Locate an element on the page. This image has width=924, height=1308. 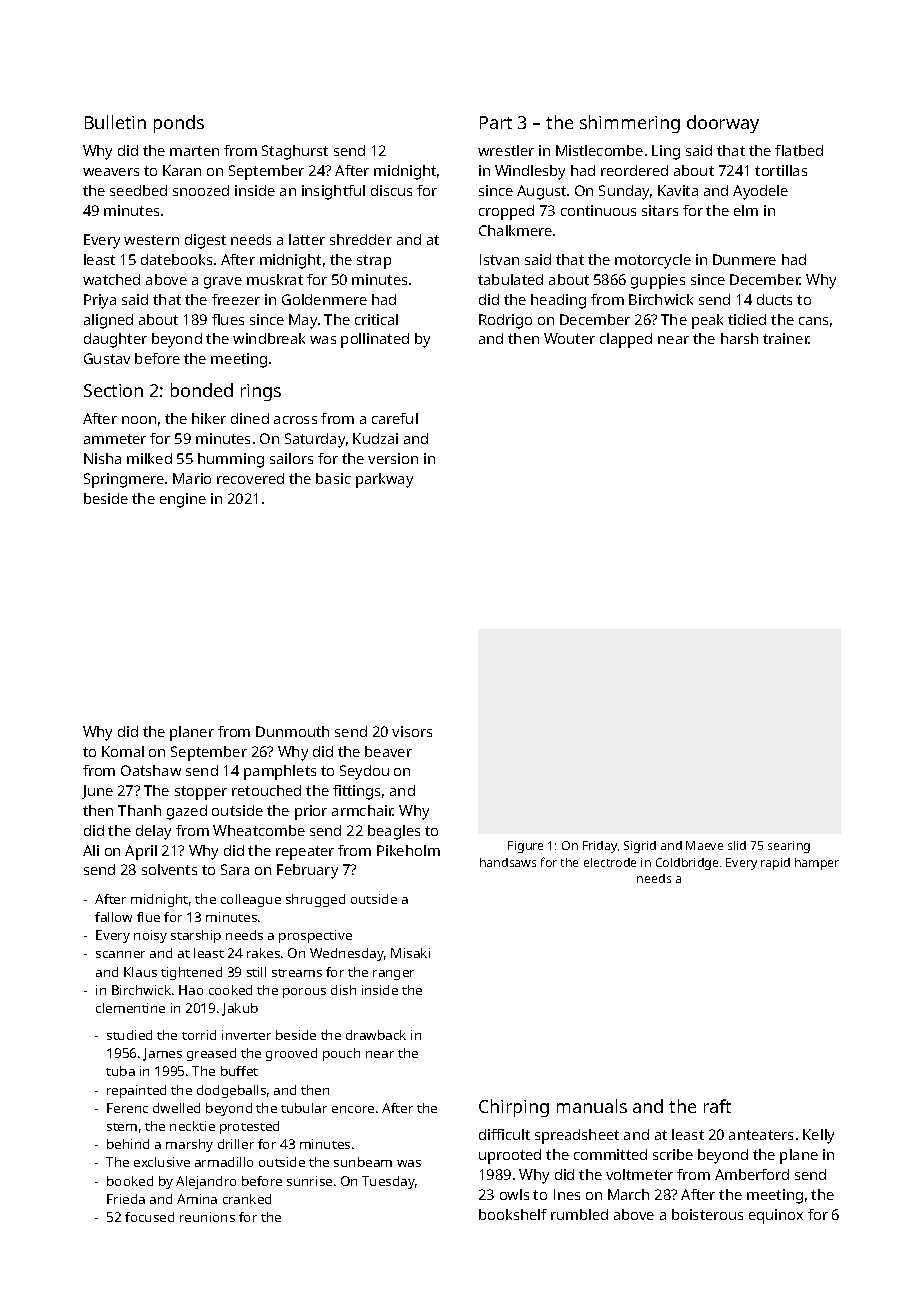
Ling is located at coordinates (666, 152).
